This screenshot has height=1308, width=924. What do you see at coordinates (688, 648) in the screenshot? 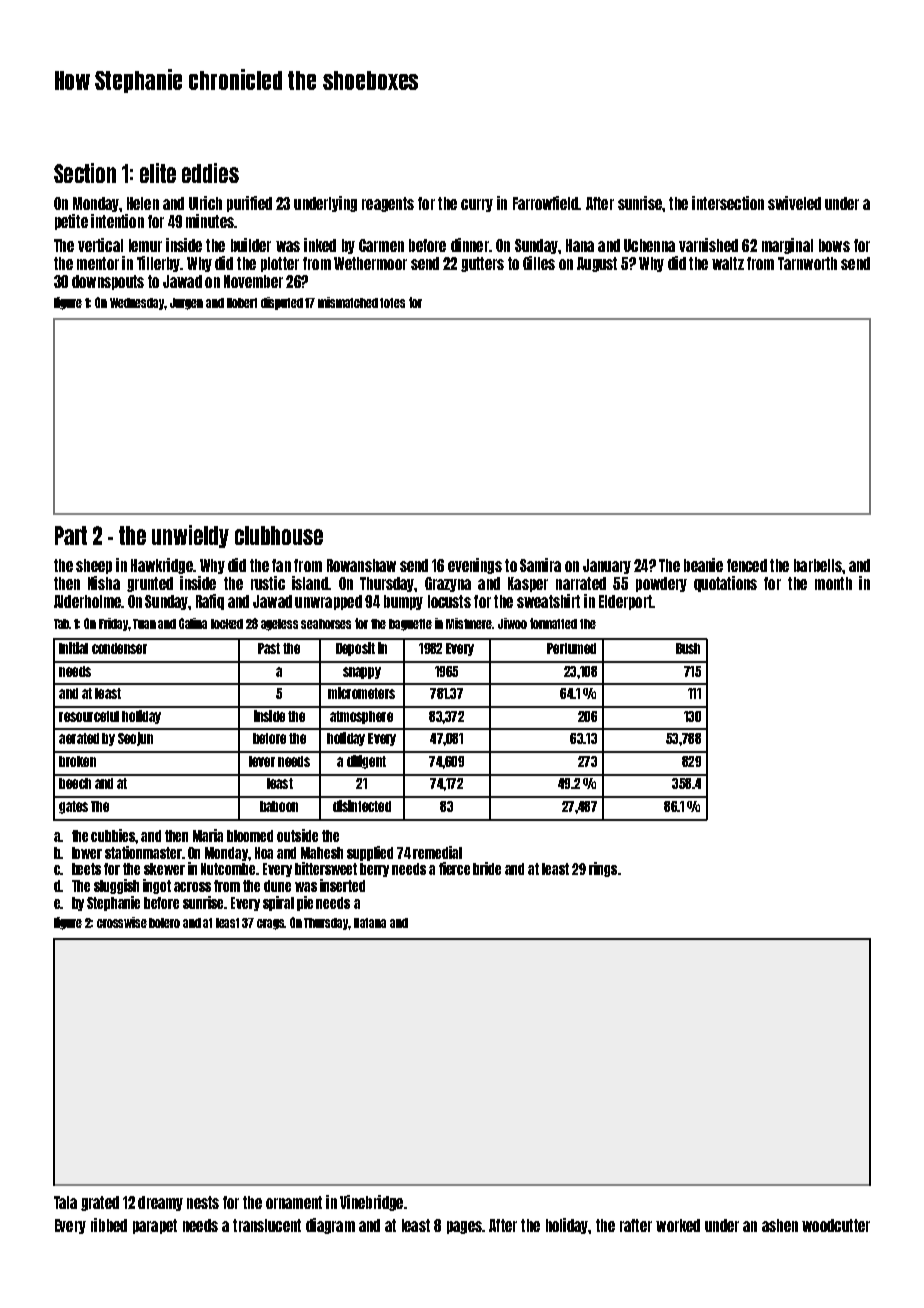
I see `Bush` at bounding box center [688, 648].
